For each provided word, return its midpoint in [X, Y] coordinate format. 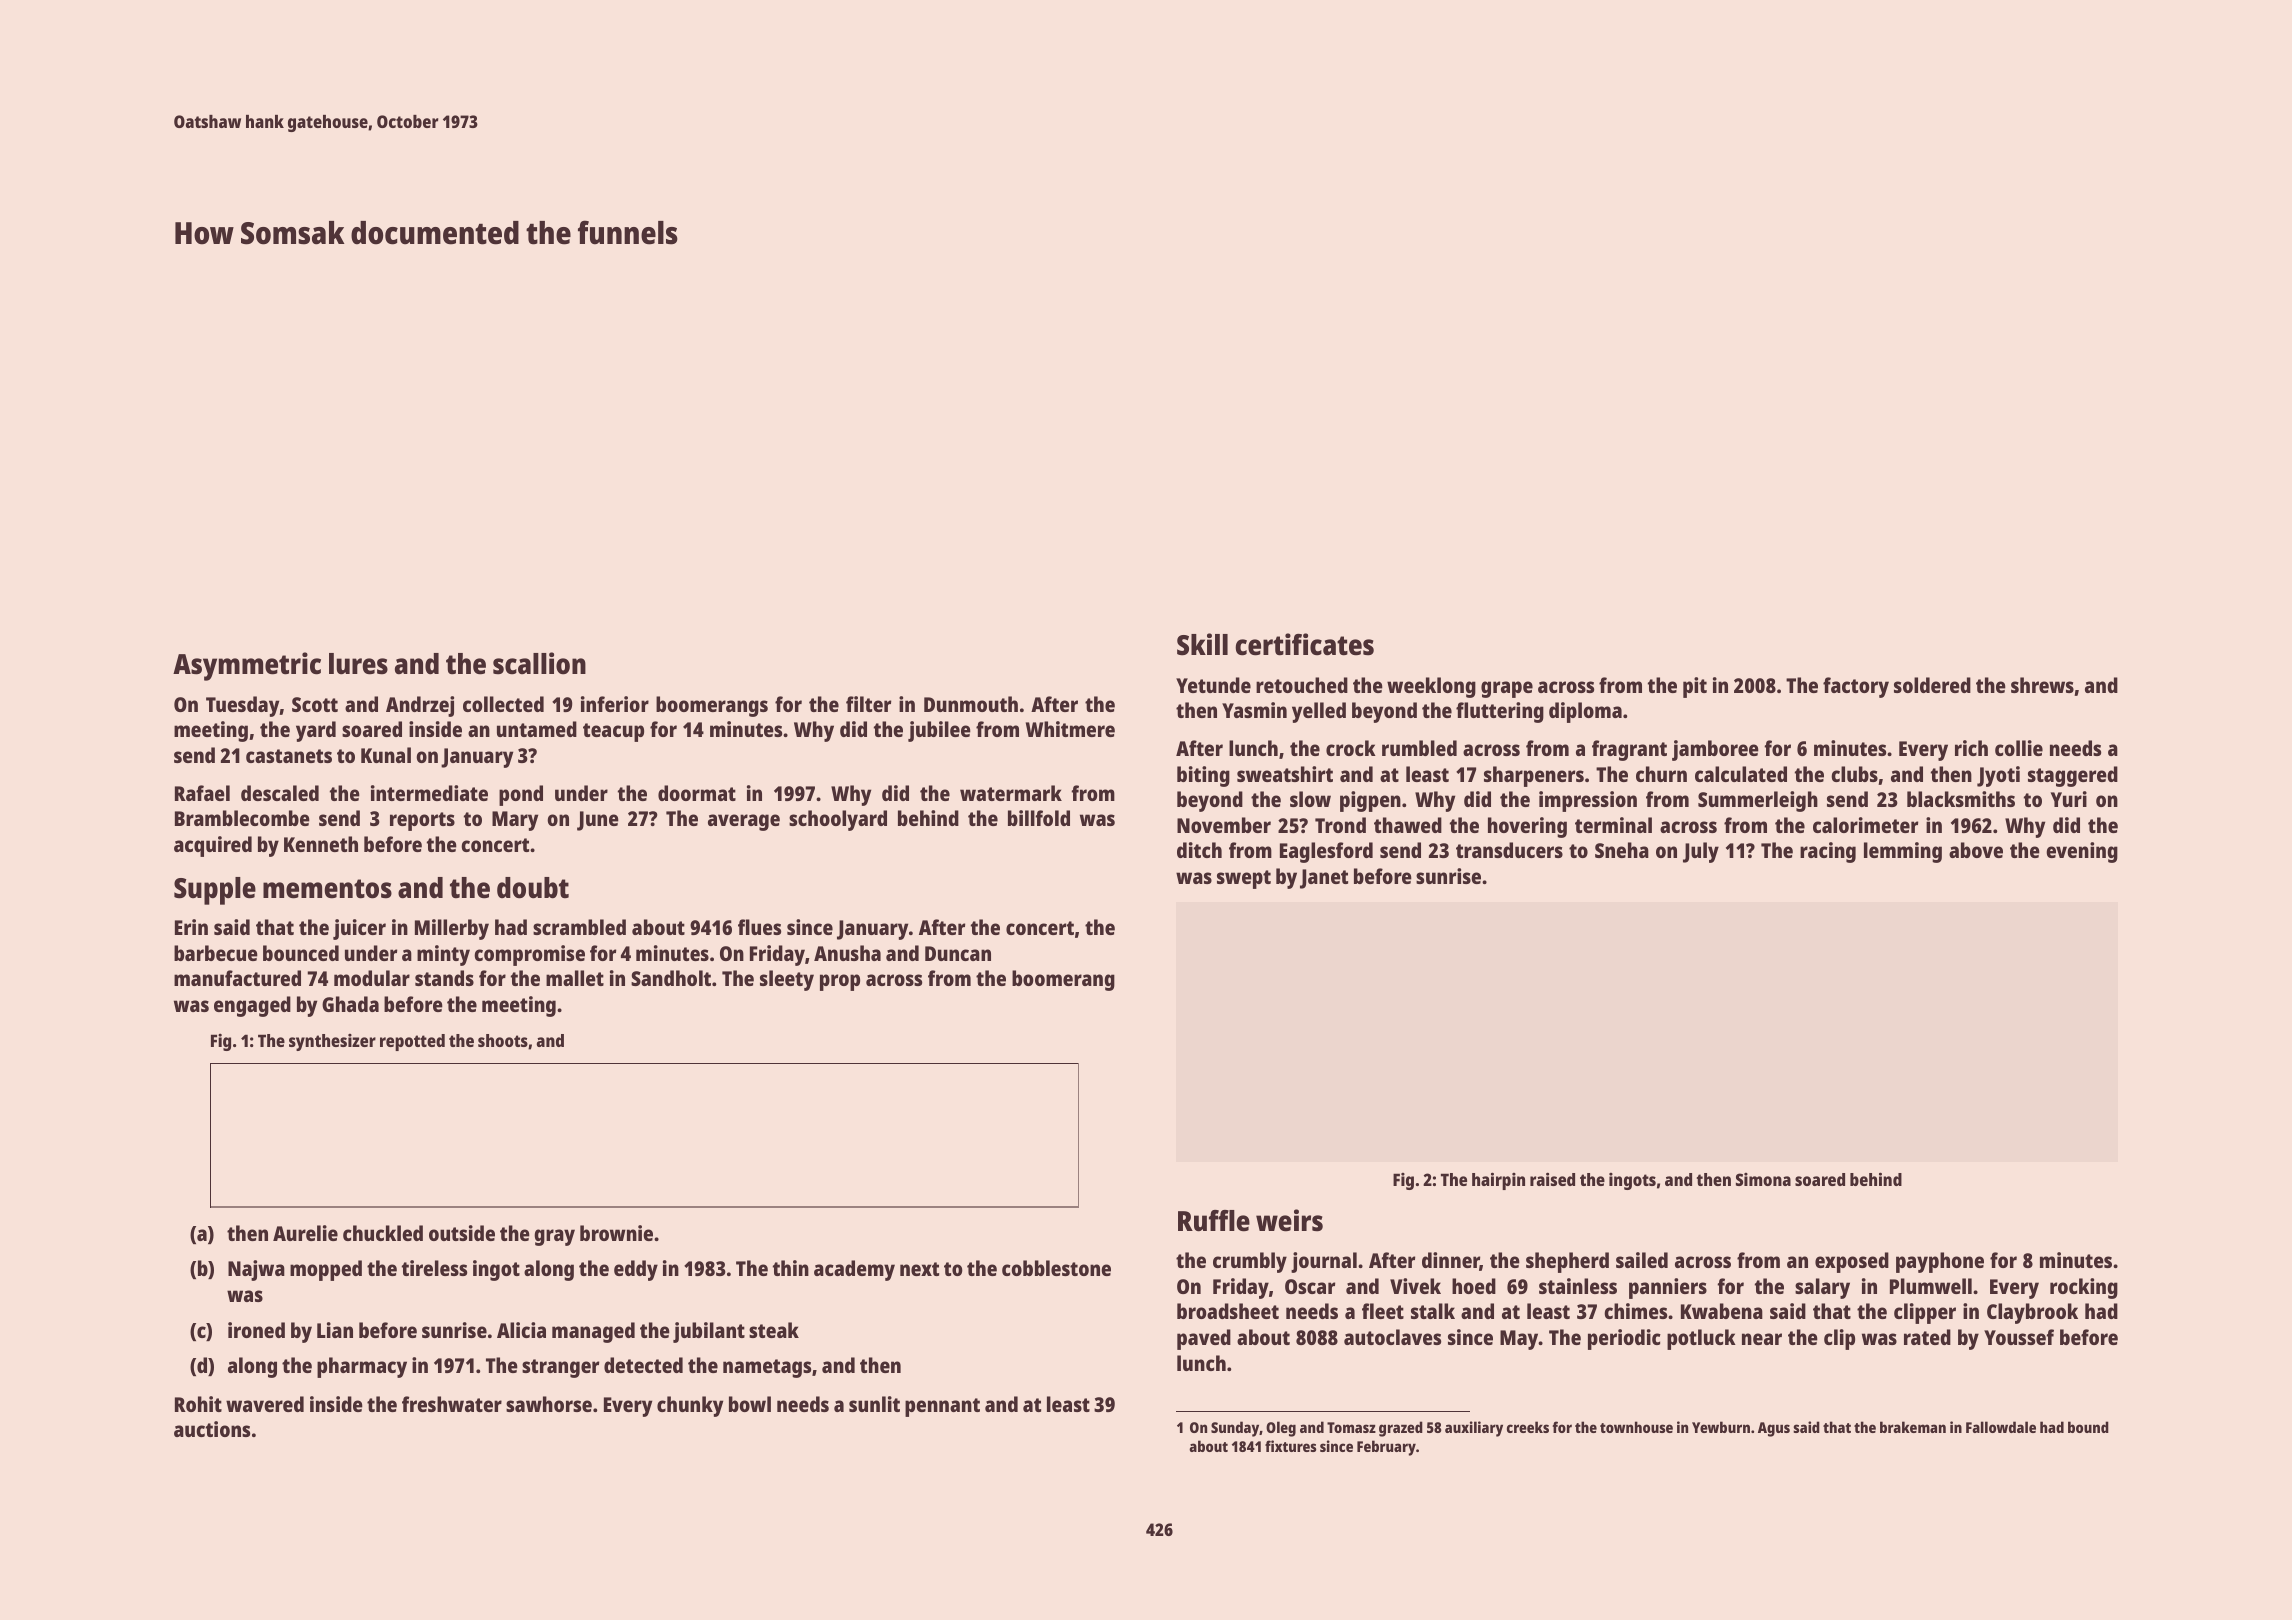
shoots [503, 1040]
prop [840, 982]
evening [2082, 852]
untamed [537, 729]
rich [1971, 748]
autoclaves [1392, 1337]
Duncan [958, 953]
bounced [301, 953]
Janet [1324, 879]
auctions [212, 1429]
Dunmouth [971, 704]
